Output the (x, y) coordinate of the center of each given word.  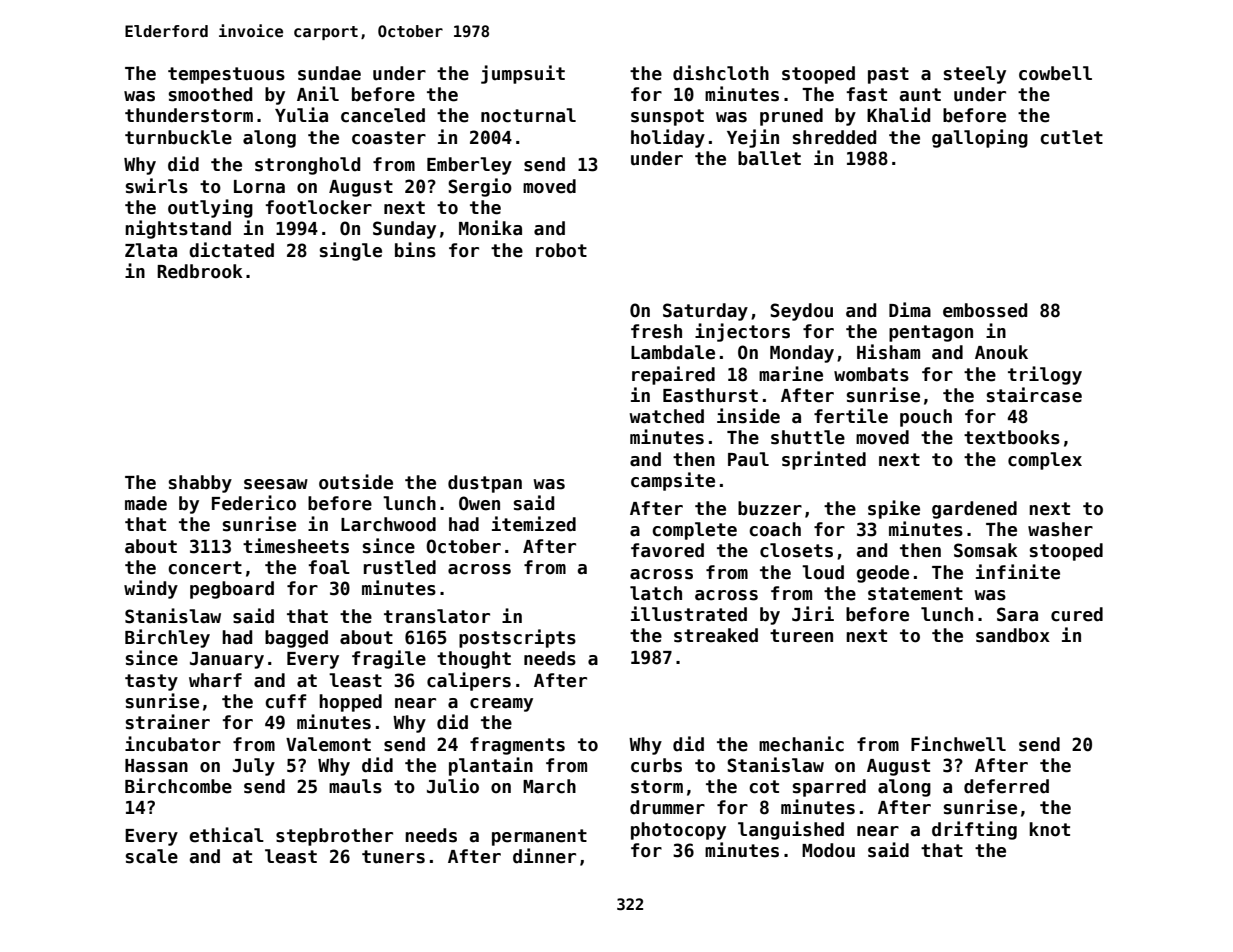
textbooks (1012, 437)
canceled (383, 115)
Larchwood (388, 524)
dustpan (485, 484)
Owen (479, 503)
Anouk (1001, 352)
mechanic (801, 744)
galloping (980, 138)
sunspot (667, 117)
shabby (200, 484)
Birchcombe (178, 786)
